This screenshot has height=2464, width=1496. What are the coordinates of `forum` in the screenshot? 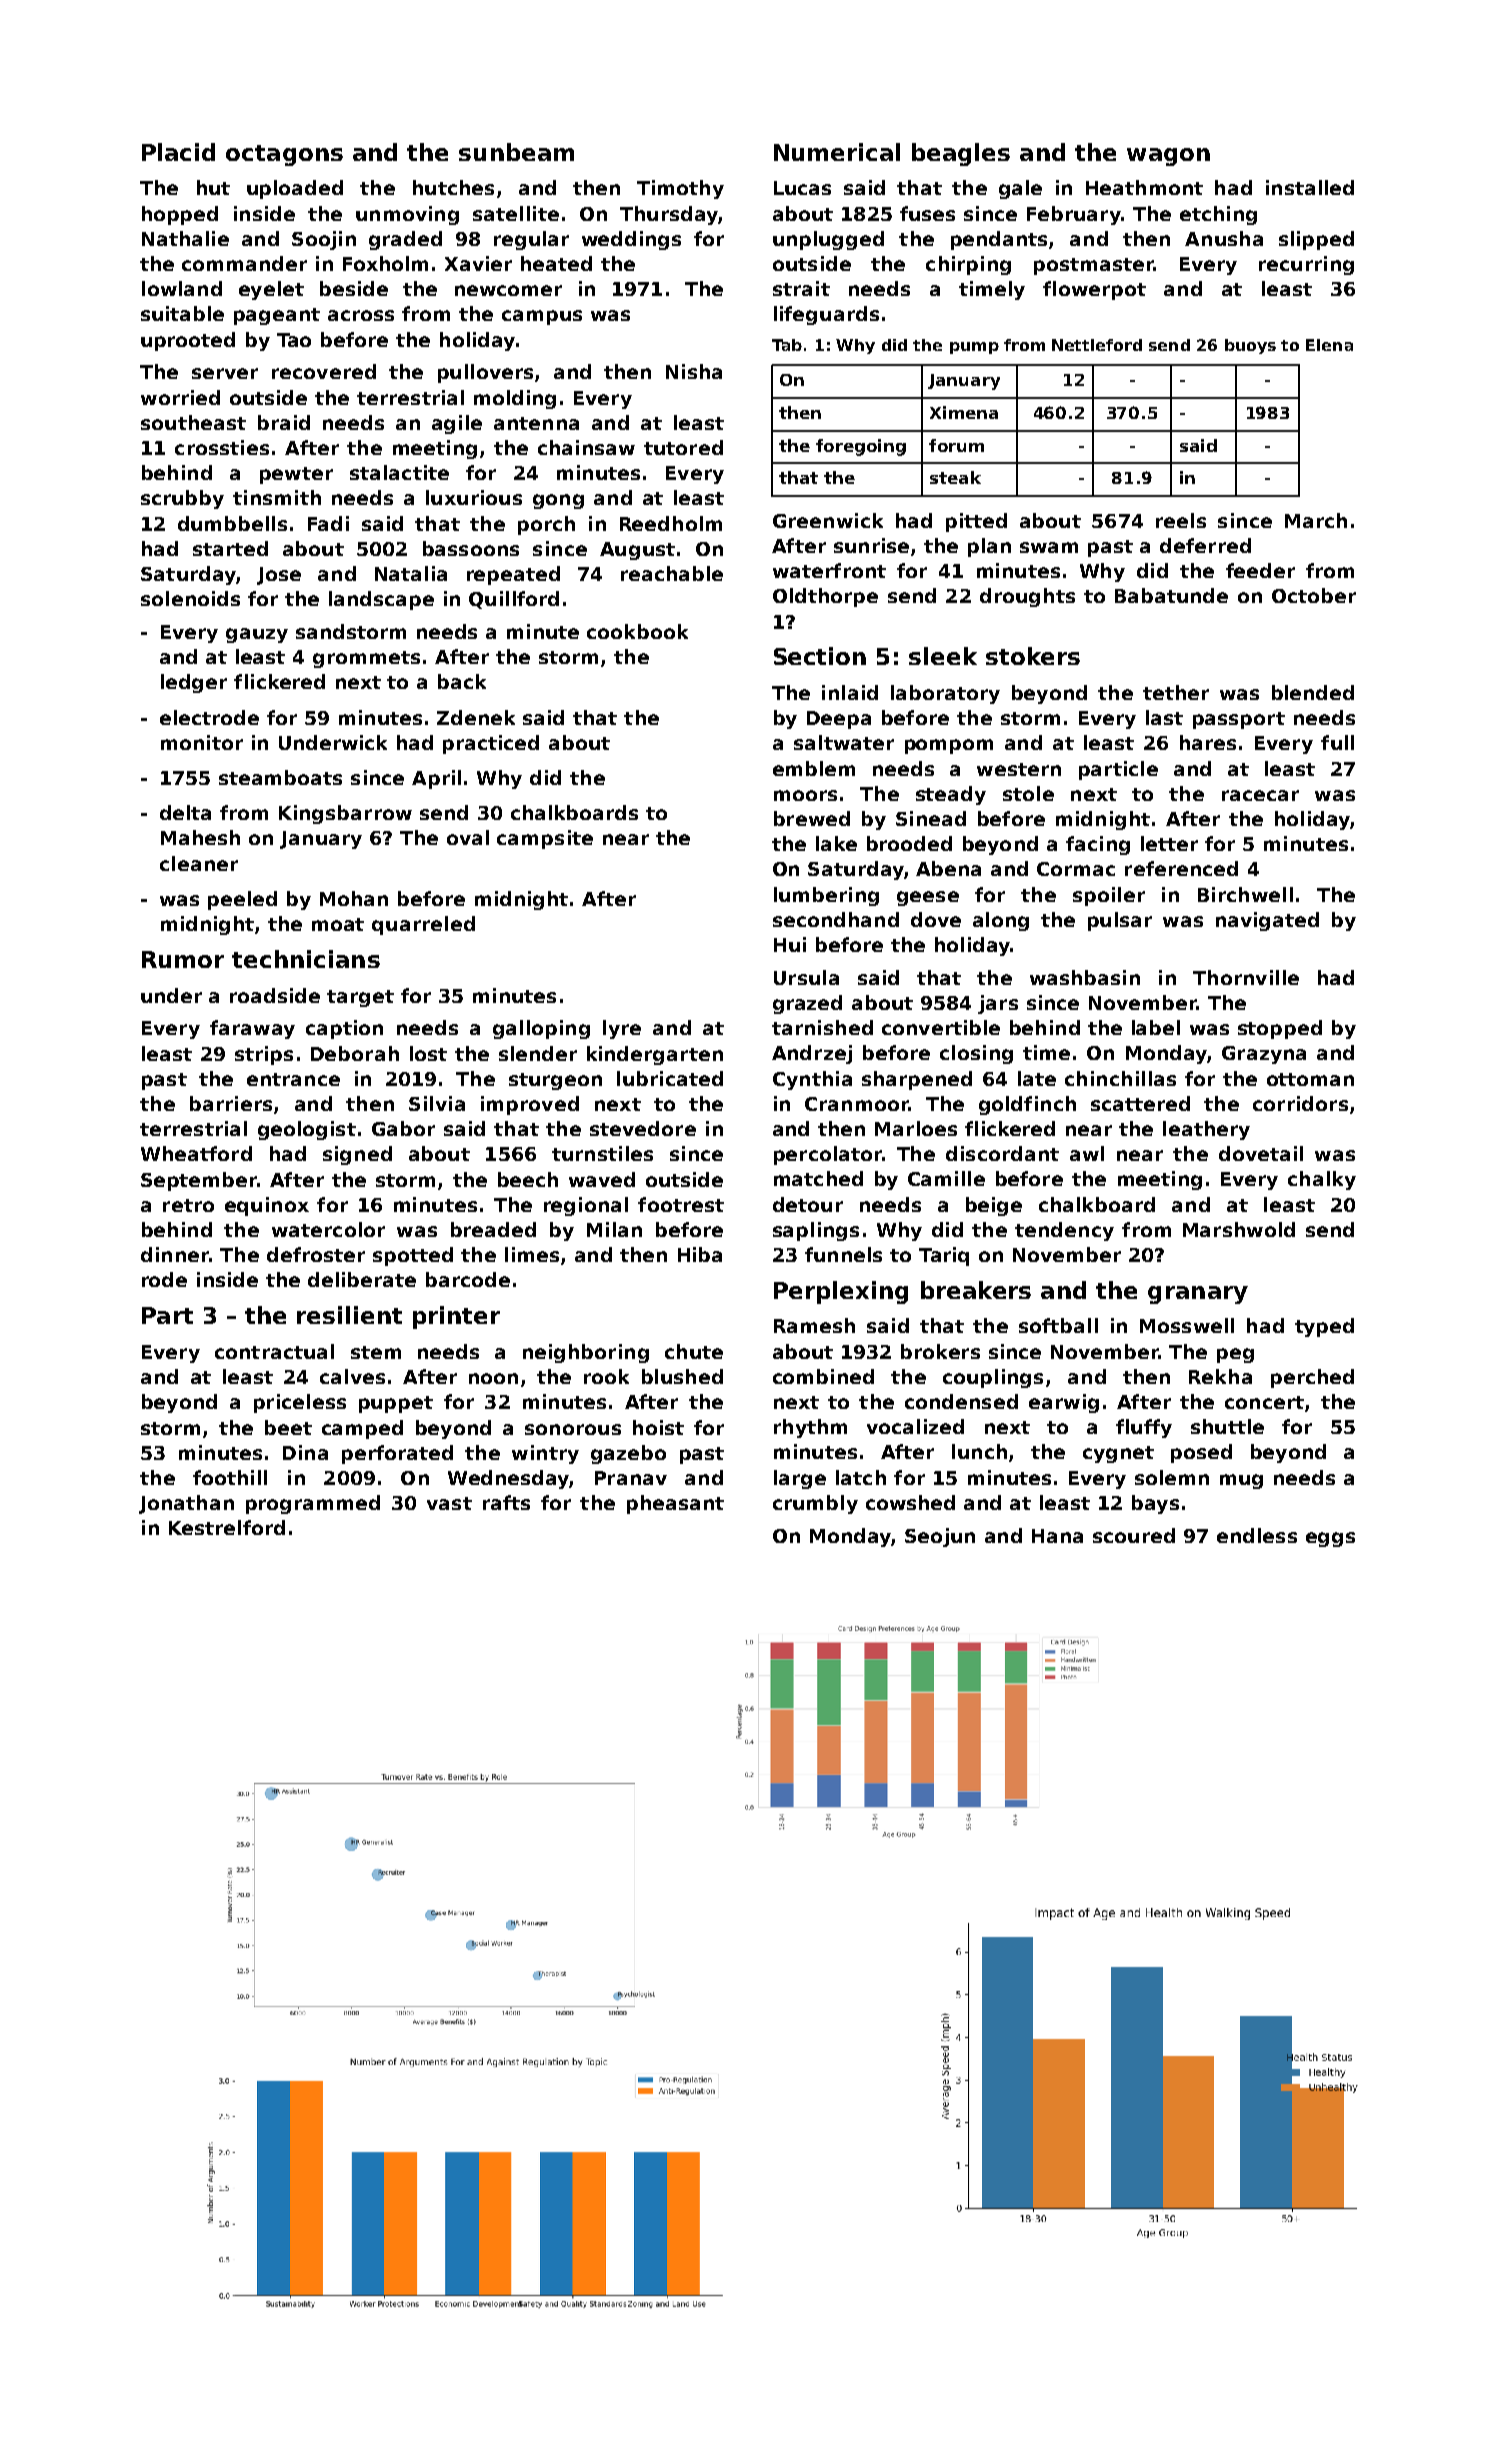 It's located at (956, 445).
